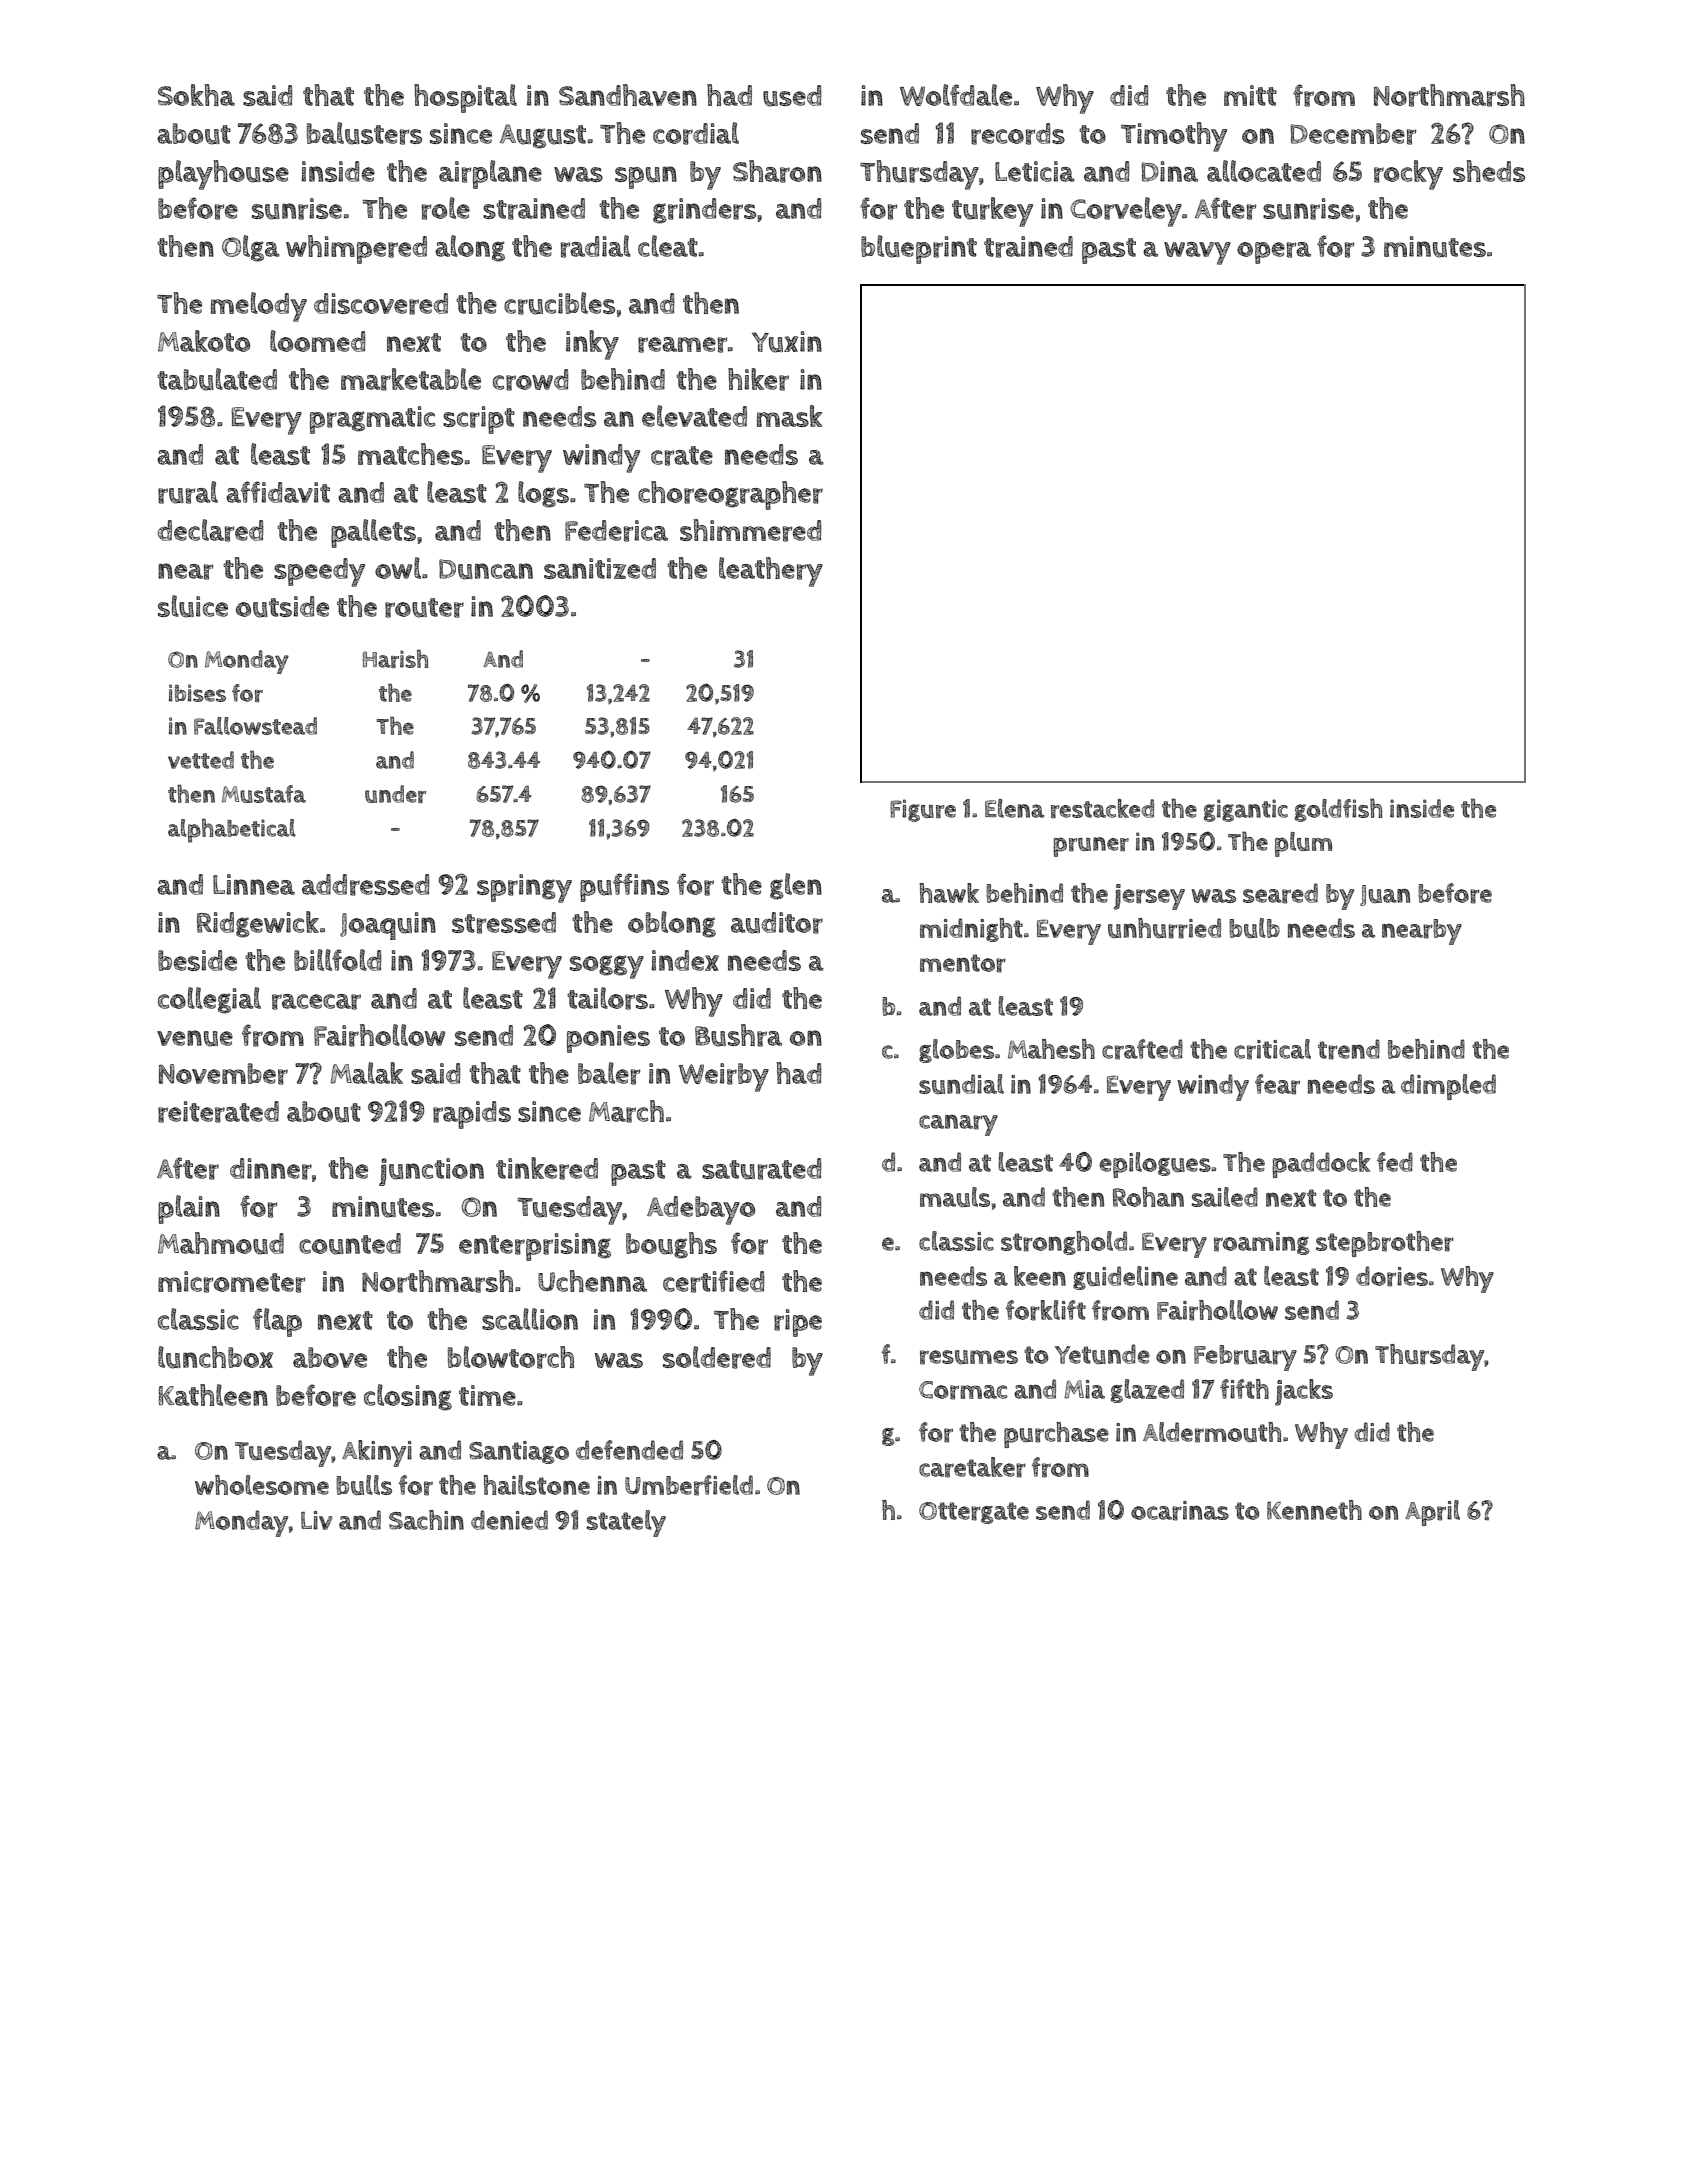 The width and height of the document is (1683, 2178). What do you see at coordinates (317, 1520) in the document?
I see `Liv` at bounding box center [317, 1520].
